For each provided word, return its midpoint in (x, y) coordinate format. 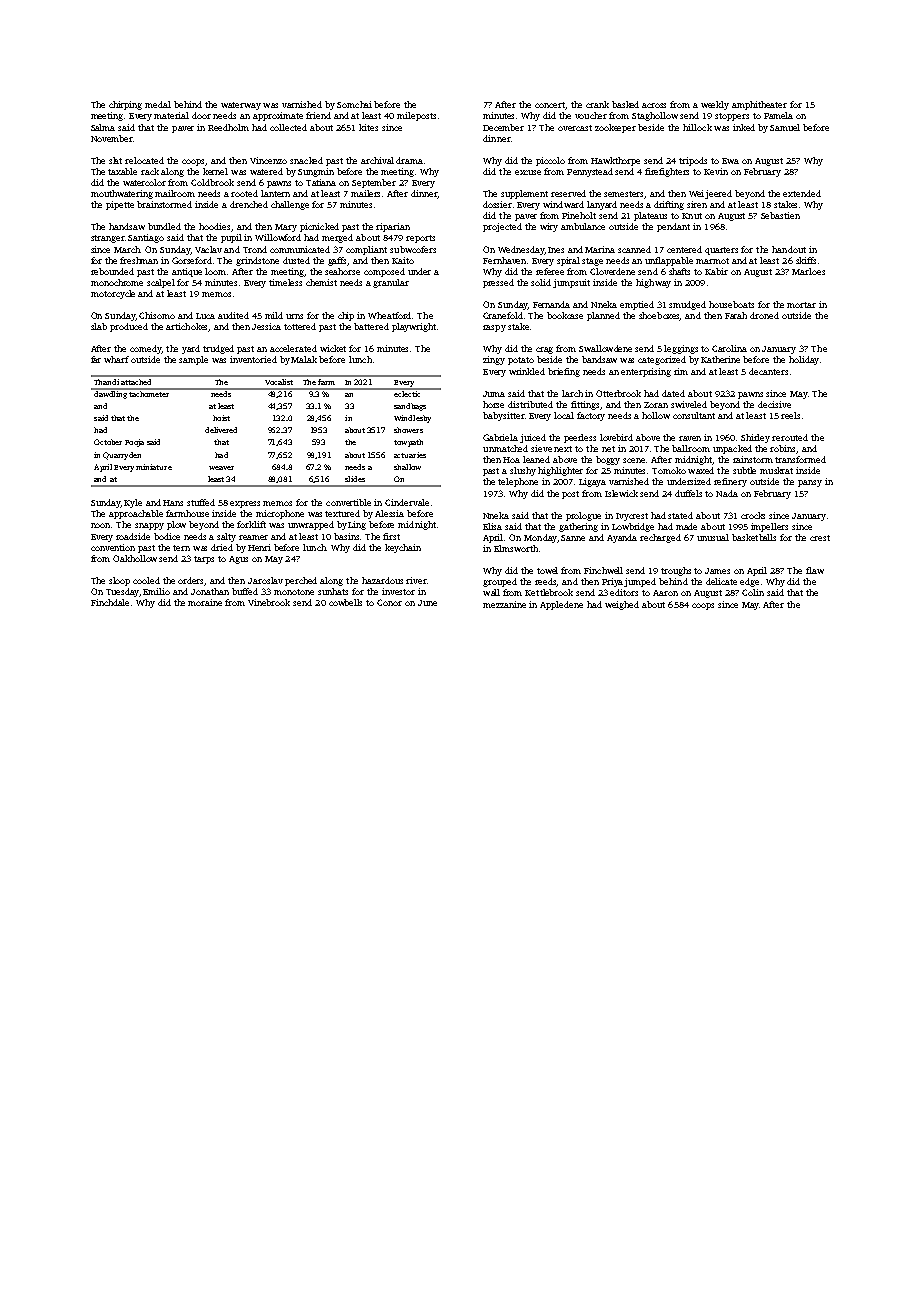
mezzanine (504, 604)
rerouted (790, 437)
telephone (518, 482)
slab (99, 326)
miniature (154, 467)
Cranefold (503, 315)
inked (744, 127)
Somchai (354, 104)
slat (115, 160)
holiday (804, 360)
